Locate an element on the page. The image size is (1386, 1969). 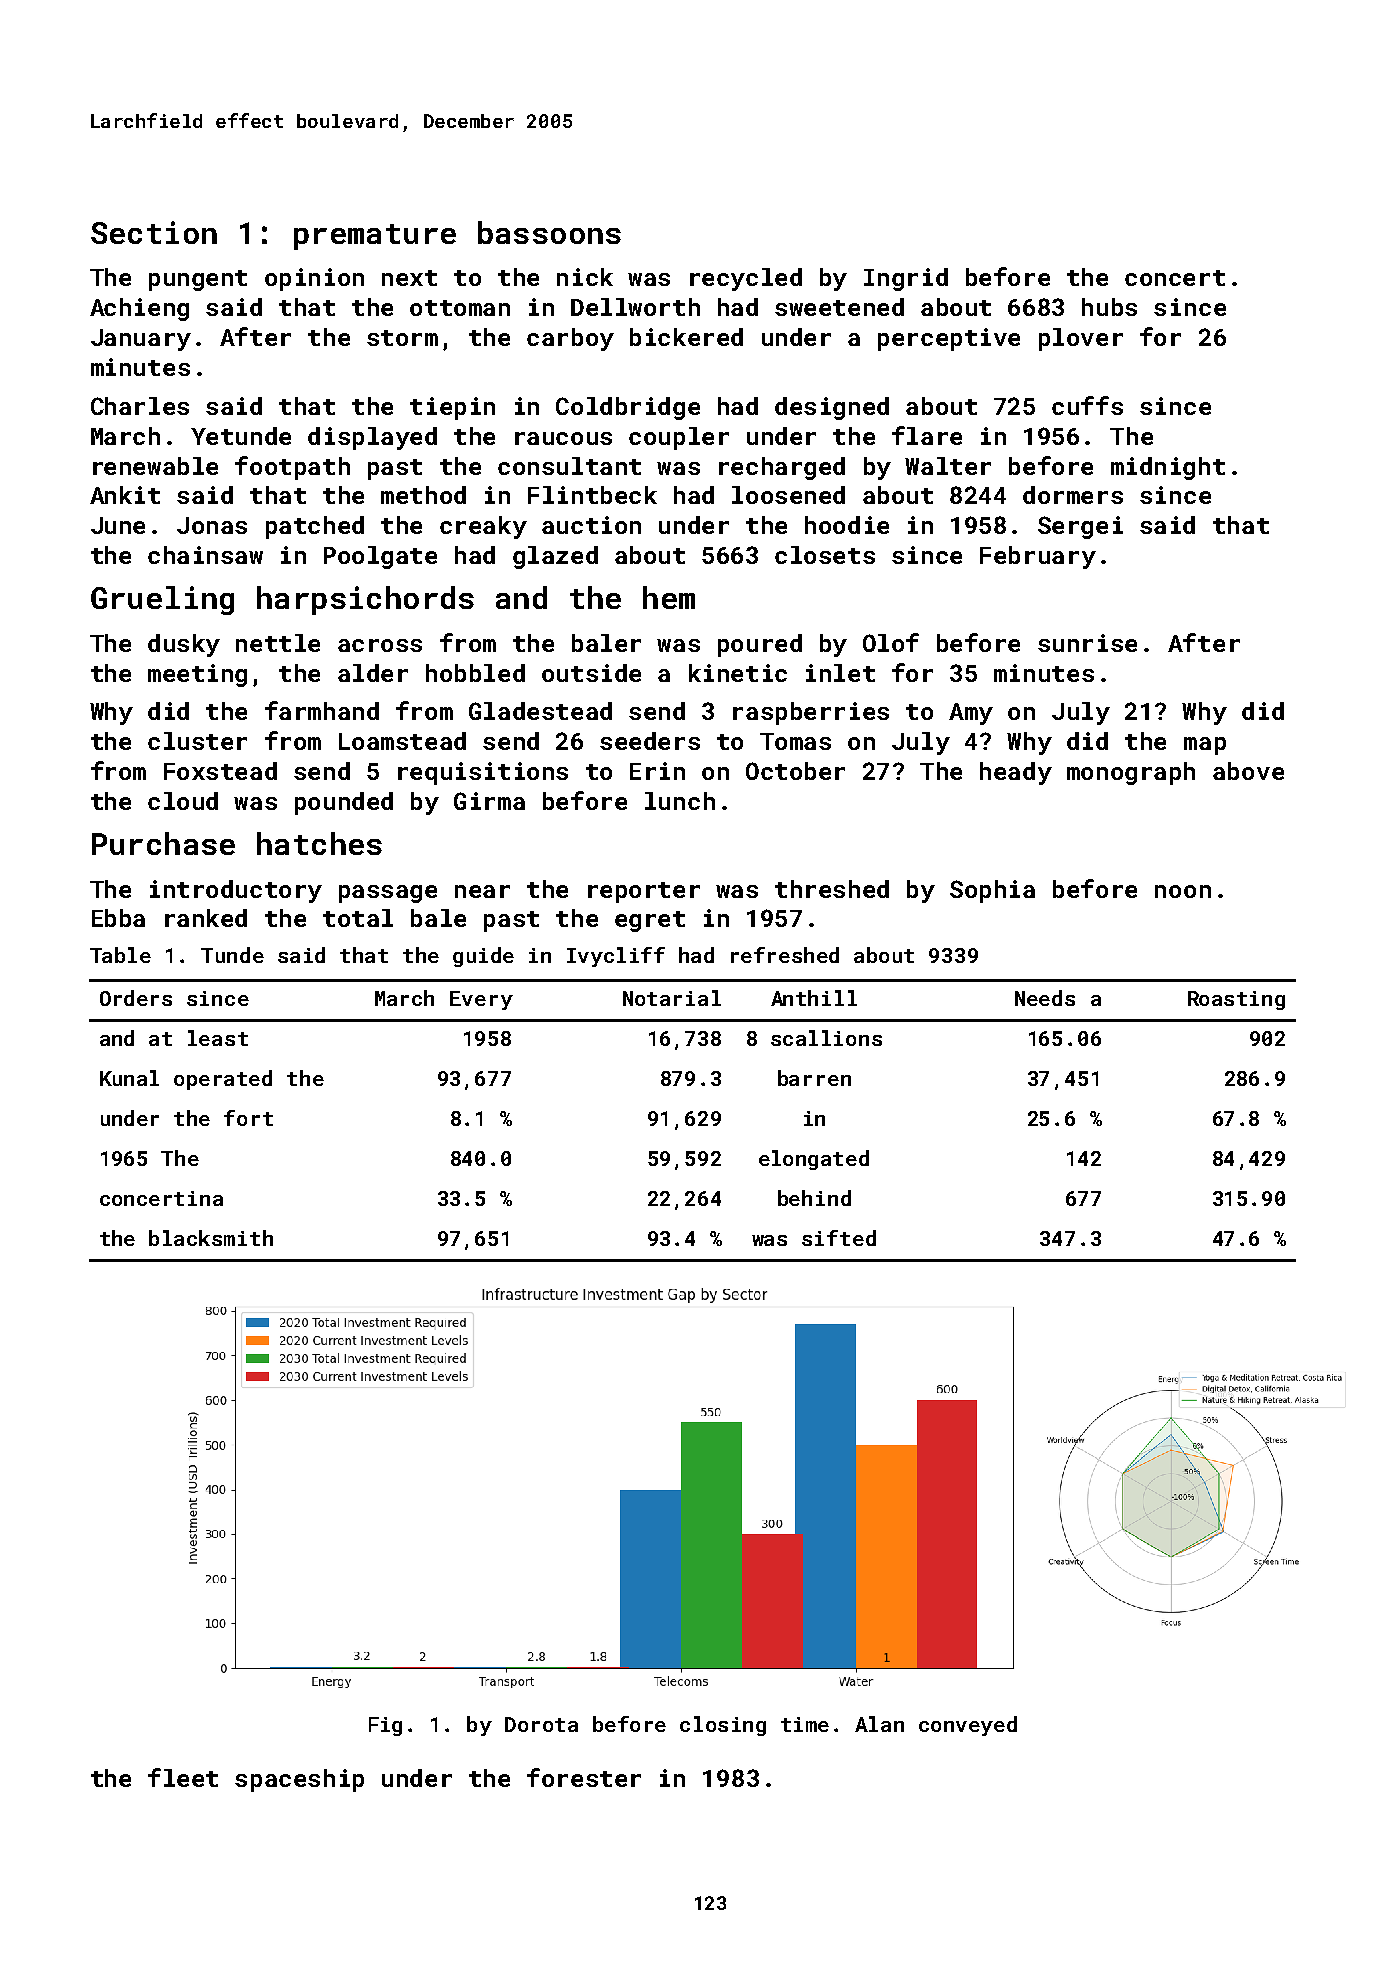
barren is located at coordinates (814, 1078).
